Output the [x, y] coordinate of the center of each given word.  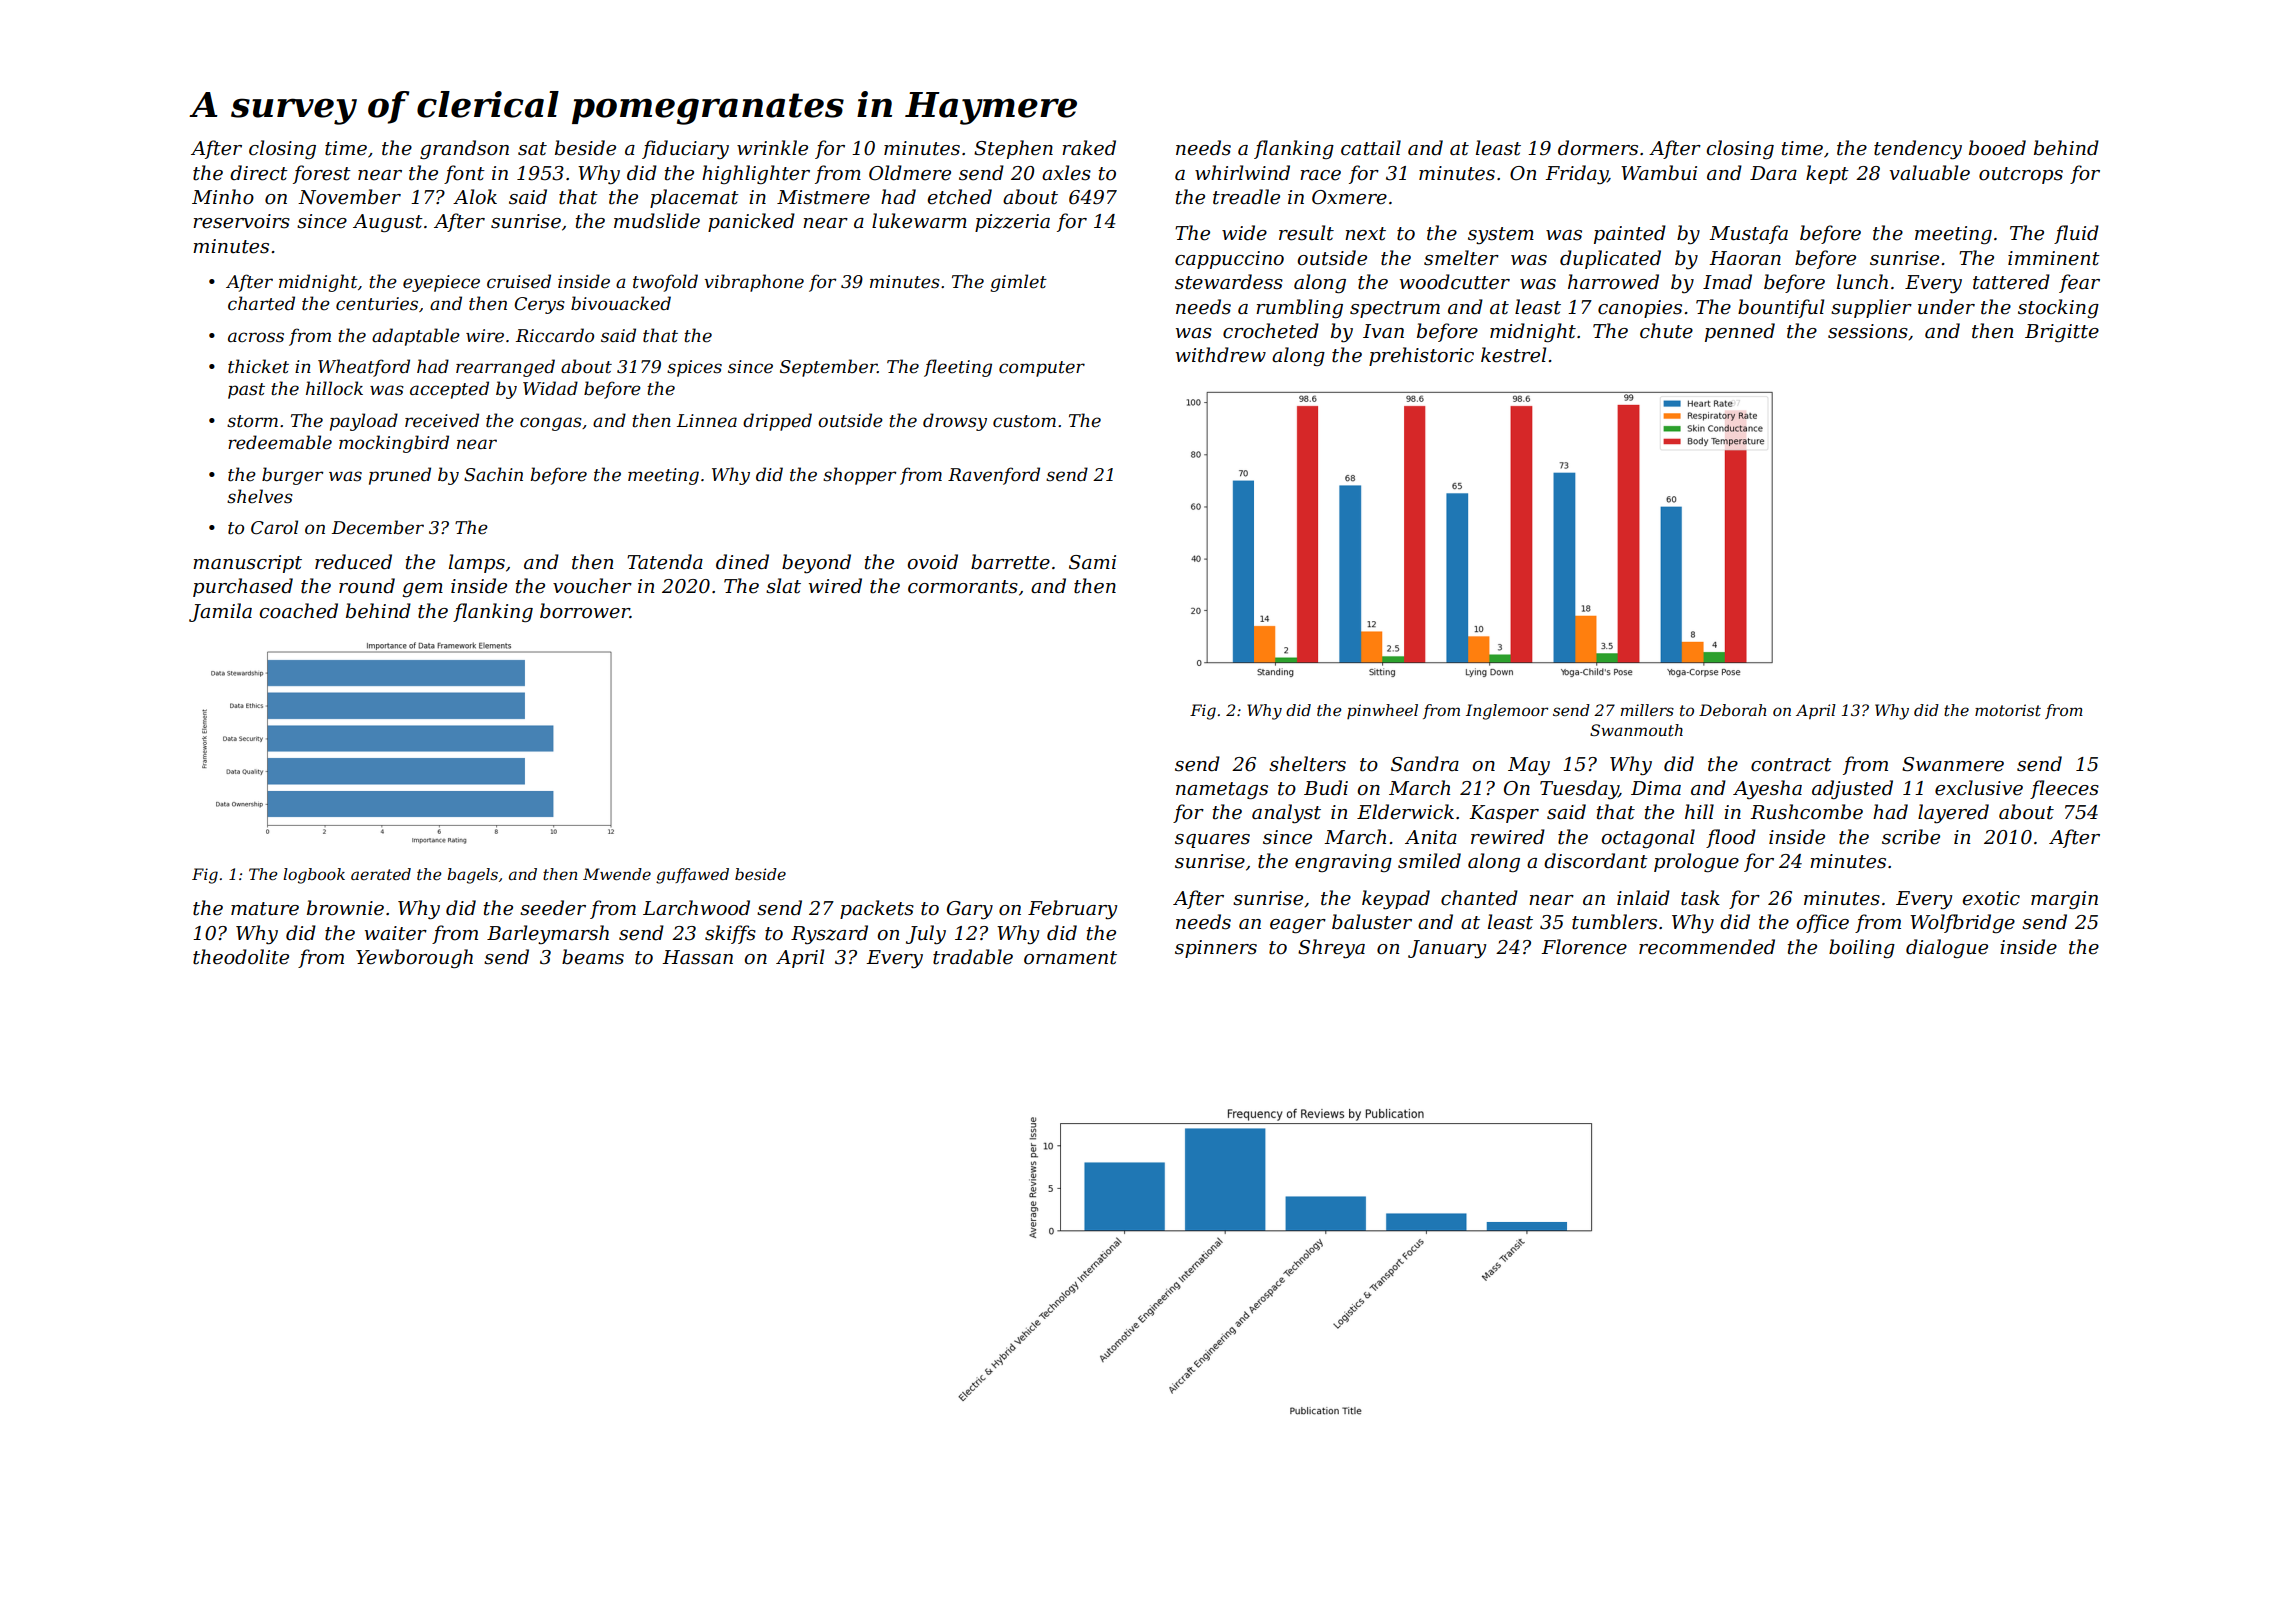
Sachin [493, 474]
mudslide [657, 221]
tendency [1918, 150]
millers [1647, 710]
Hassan [697, 957]
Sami [1092, 562]
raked [1089, 148]
